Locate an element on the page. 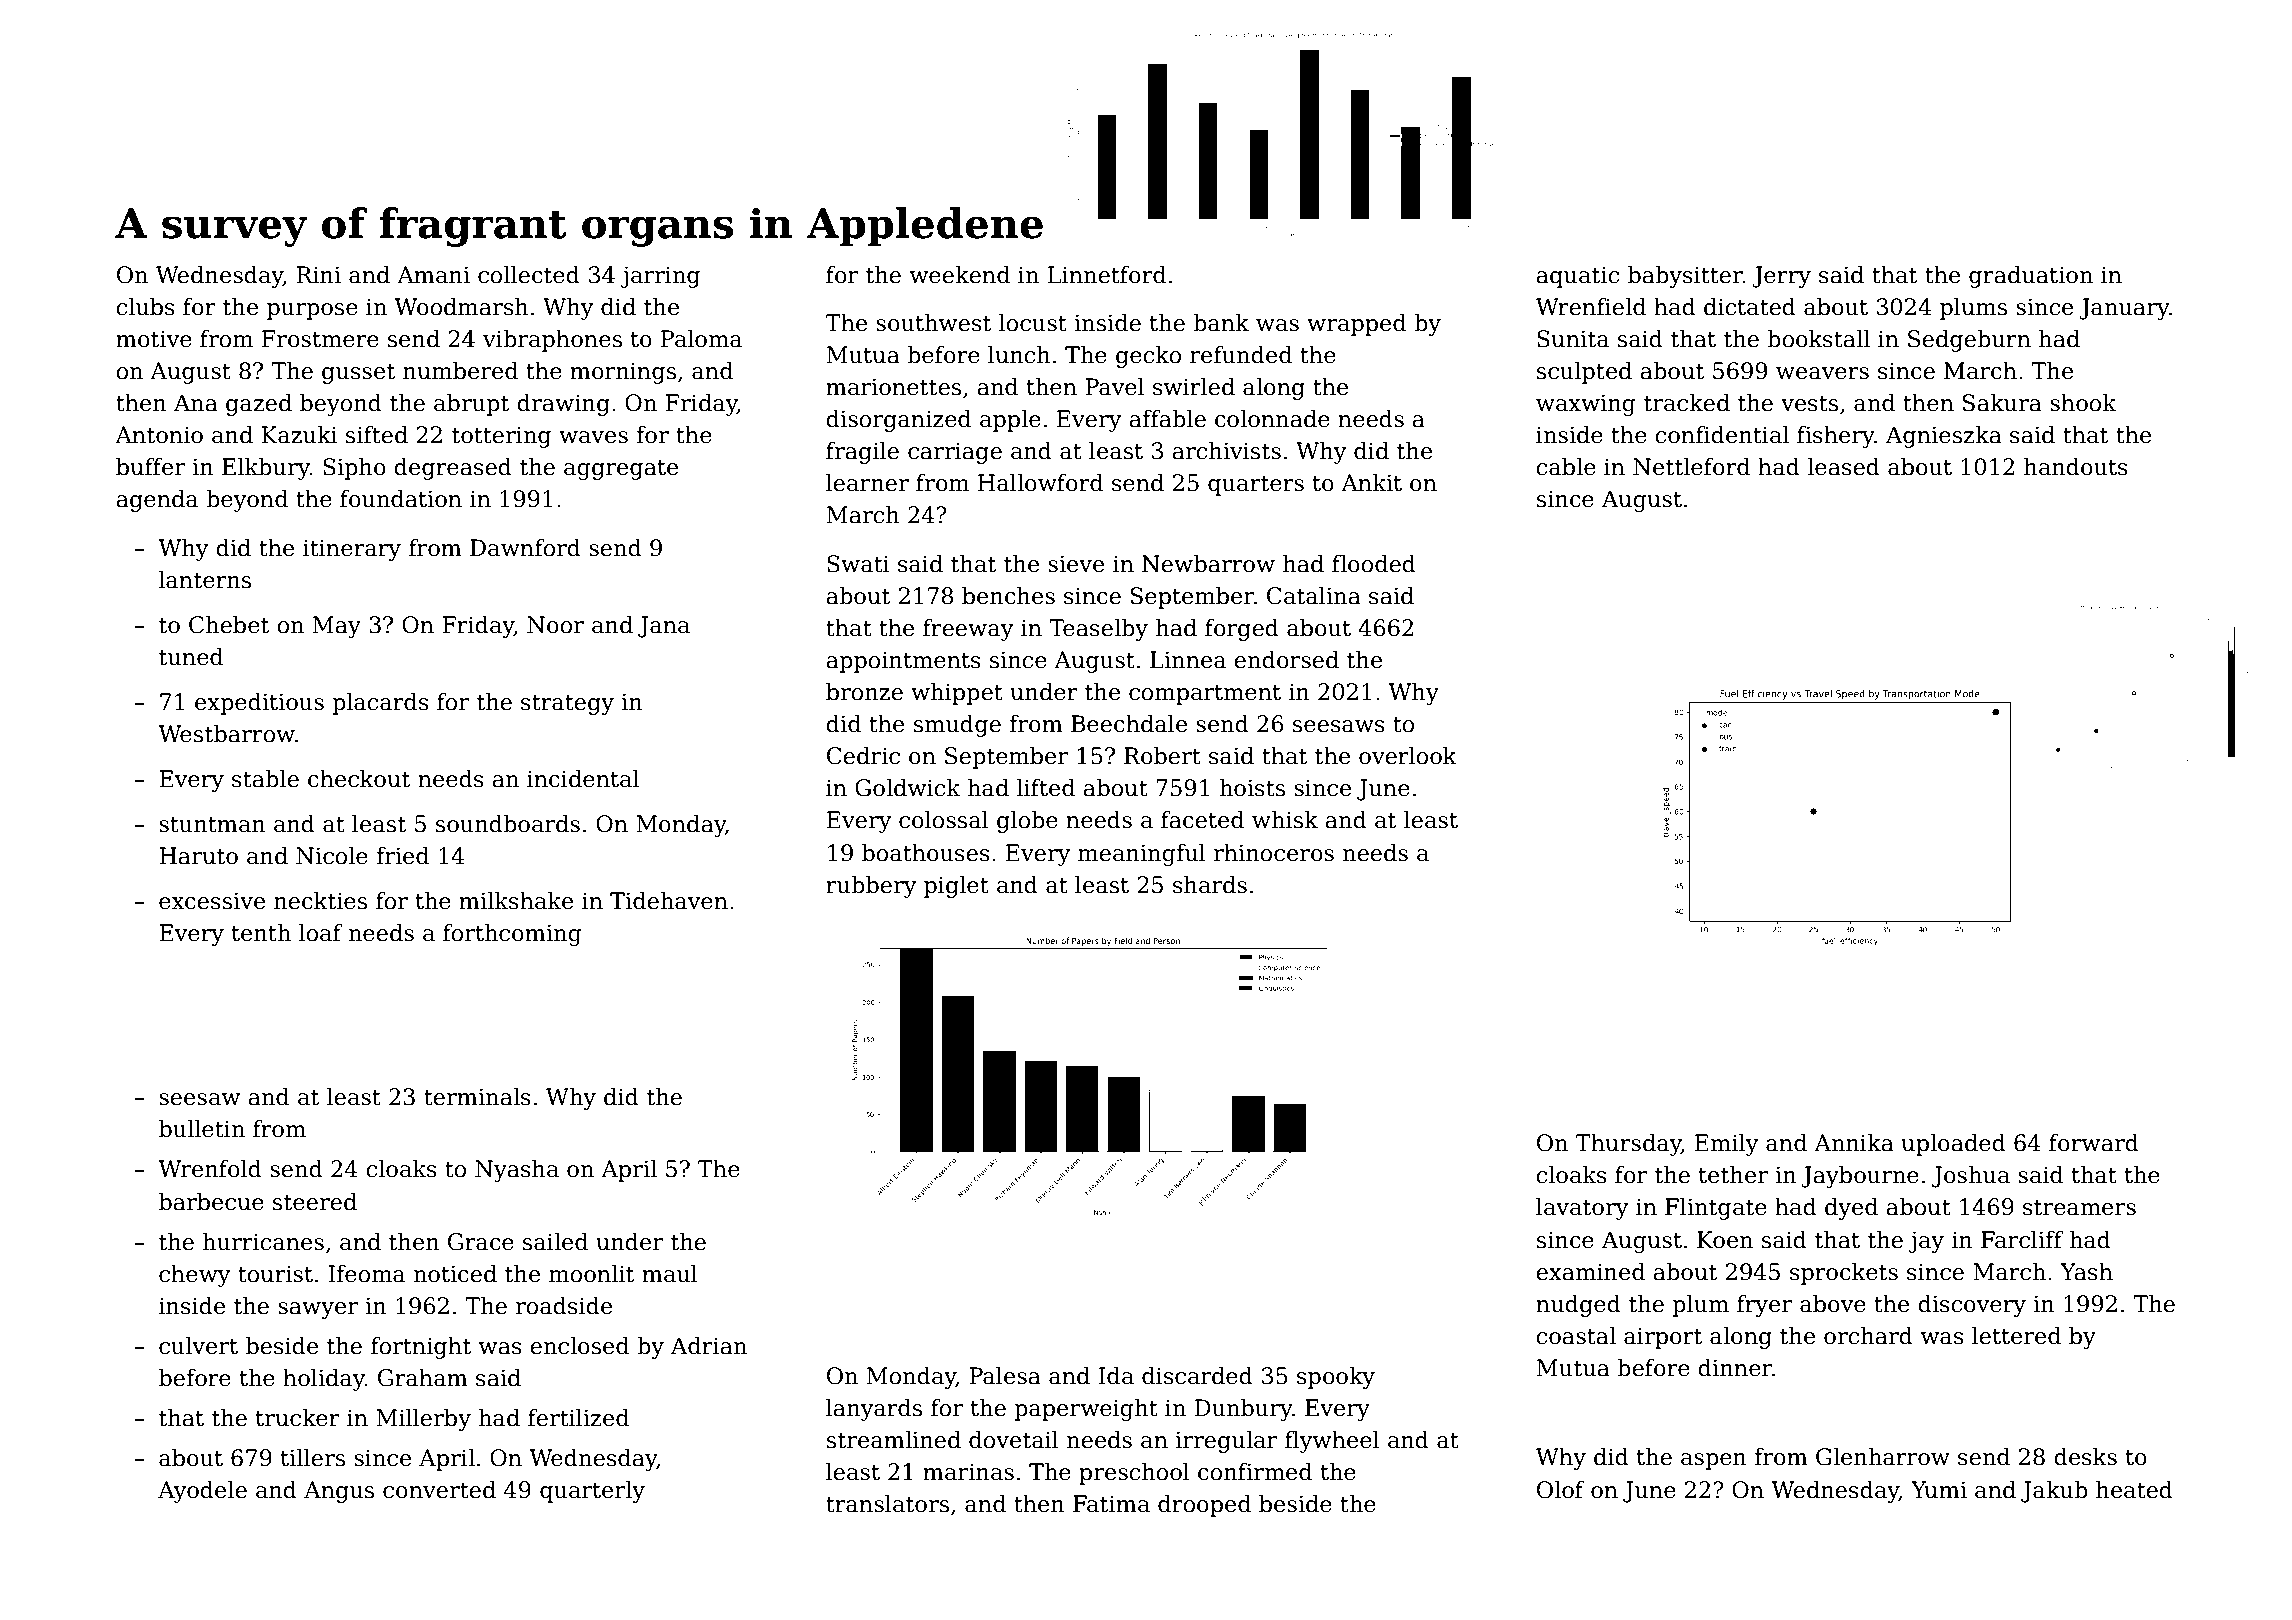  graduation is located at coordinates (2031, 277).
